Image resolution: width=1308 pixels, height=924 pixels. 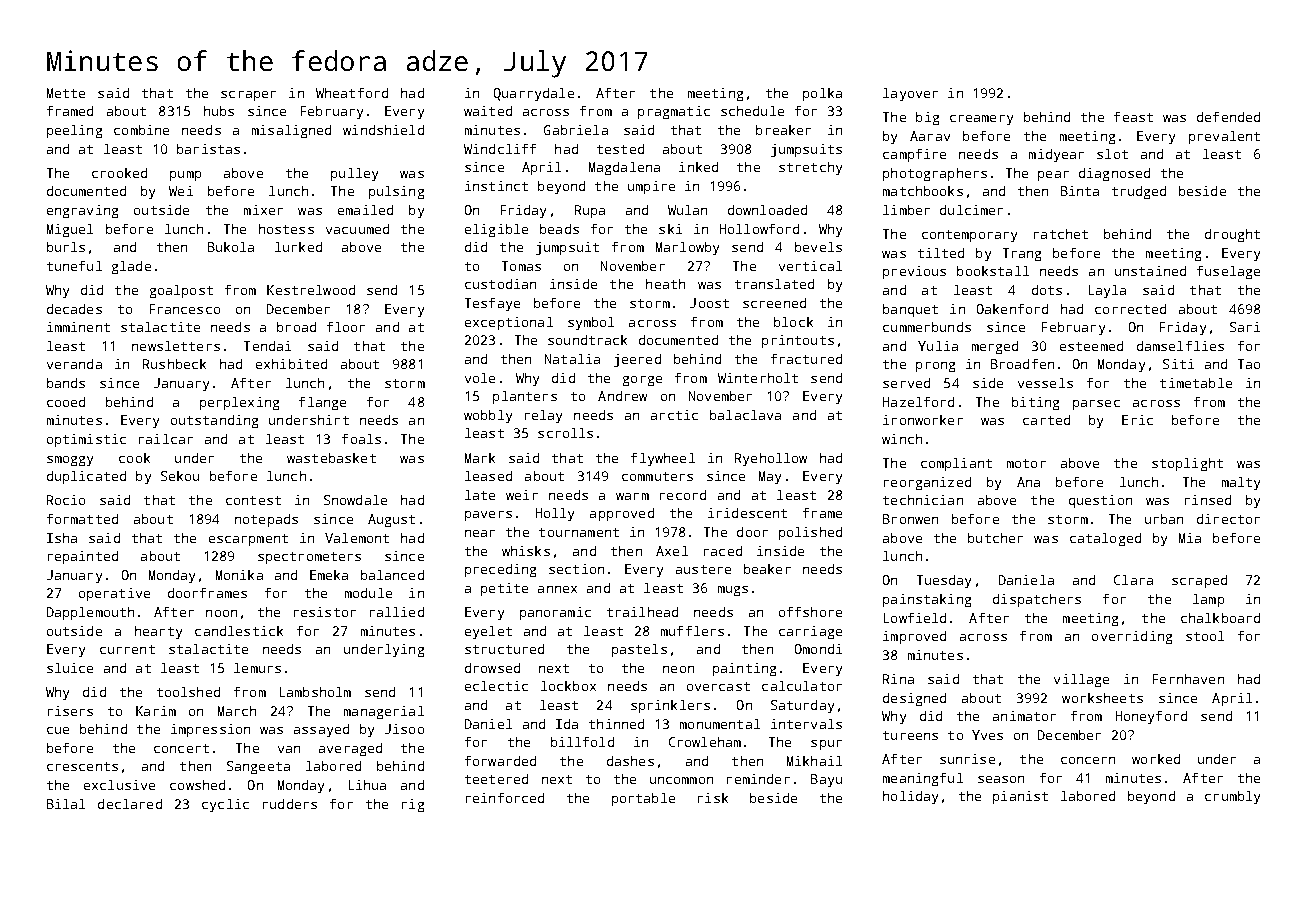 I want to click on village, so click(x=1081, y=680).
